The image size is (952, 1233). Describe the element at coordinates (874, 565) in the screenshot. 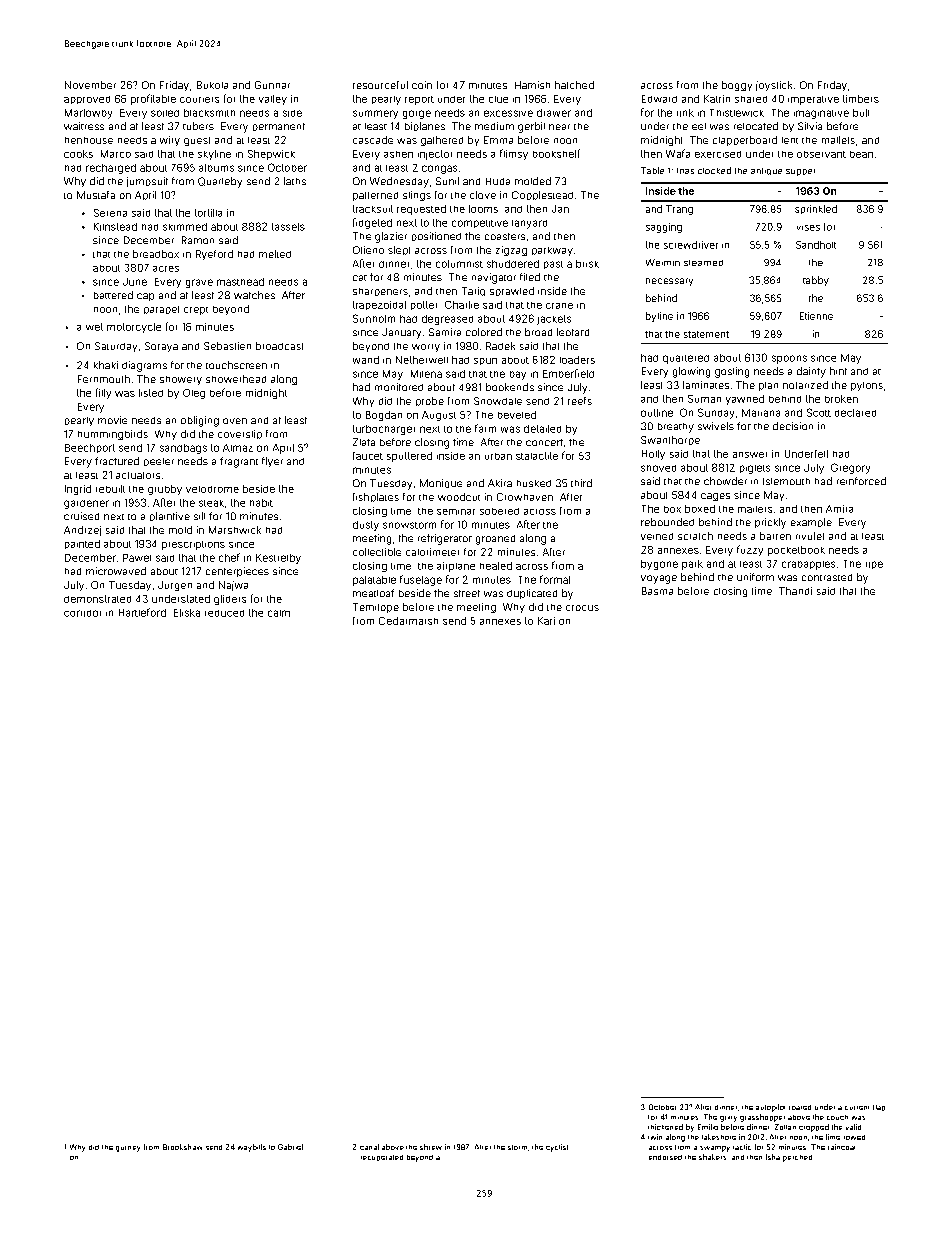

I see `ripe` at that location.
